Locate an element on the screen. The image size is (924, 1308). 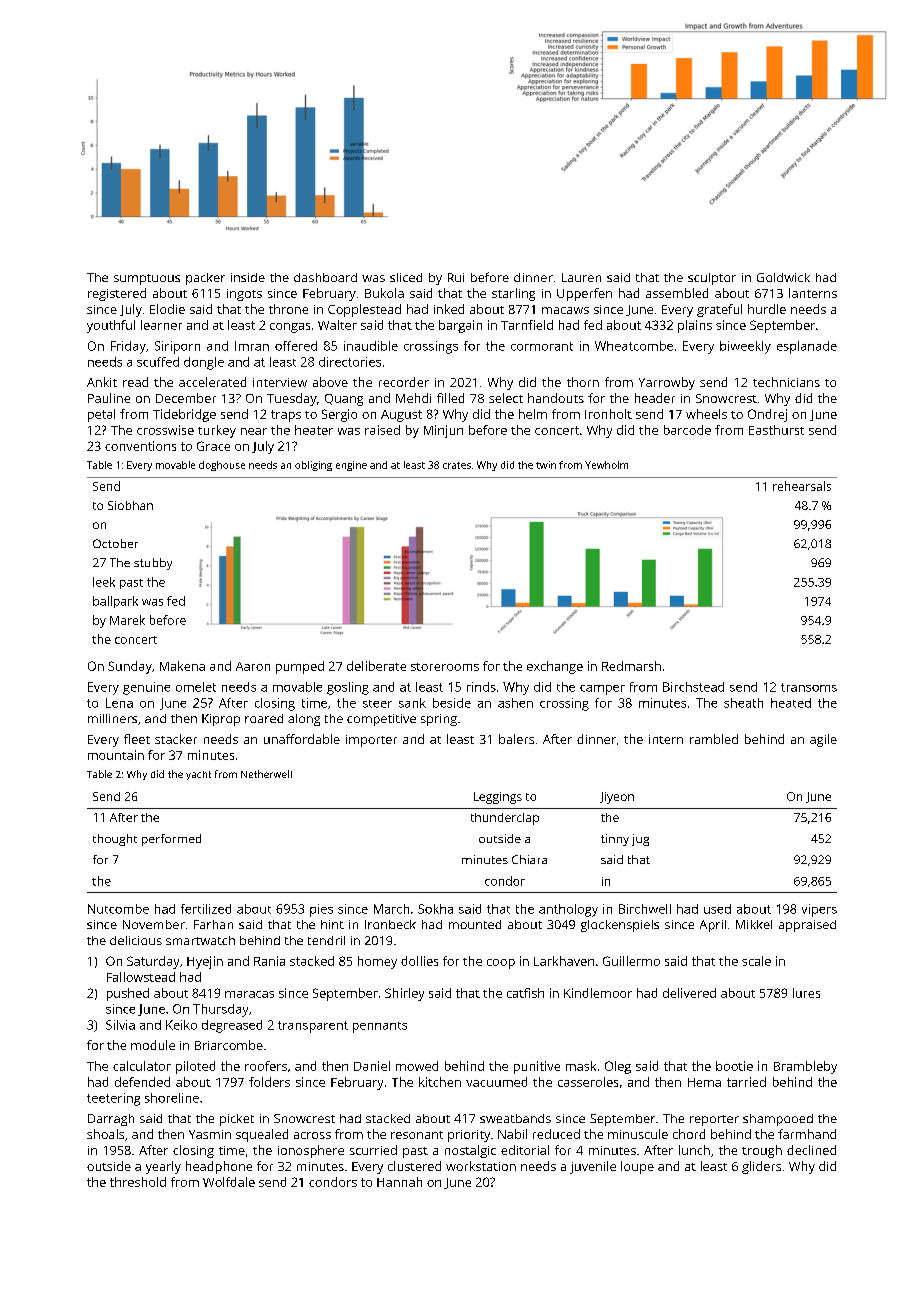
lures is located at coordinates (806, 993).
